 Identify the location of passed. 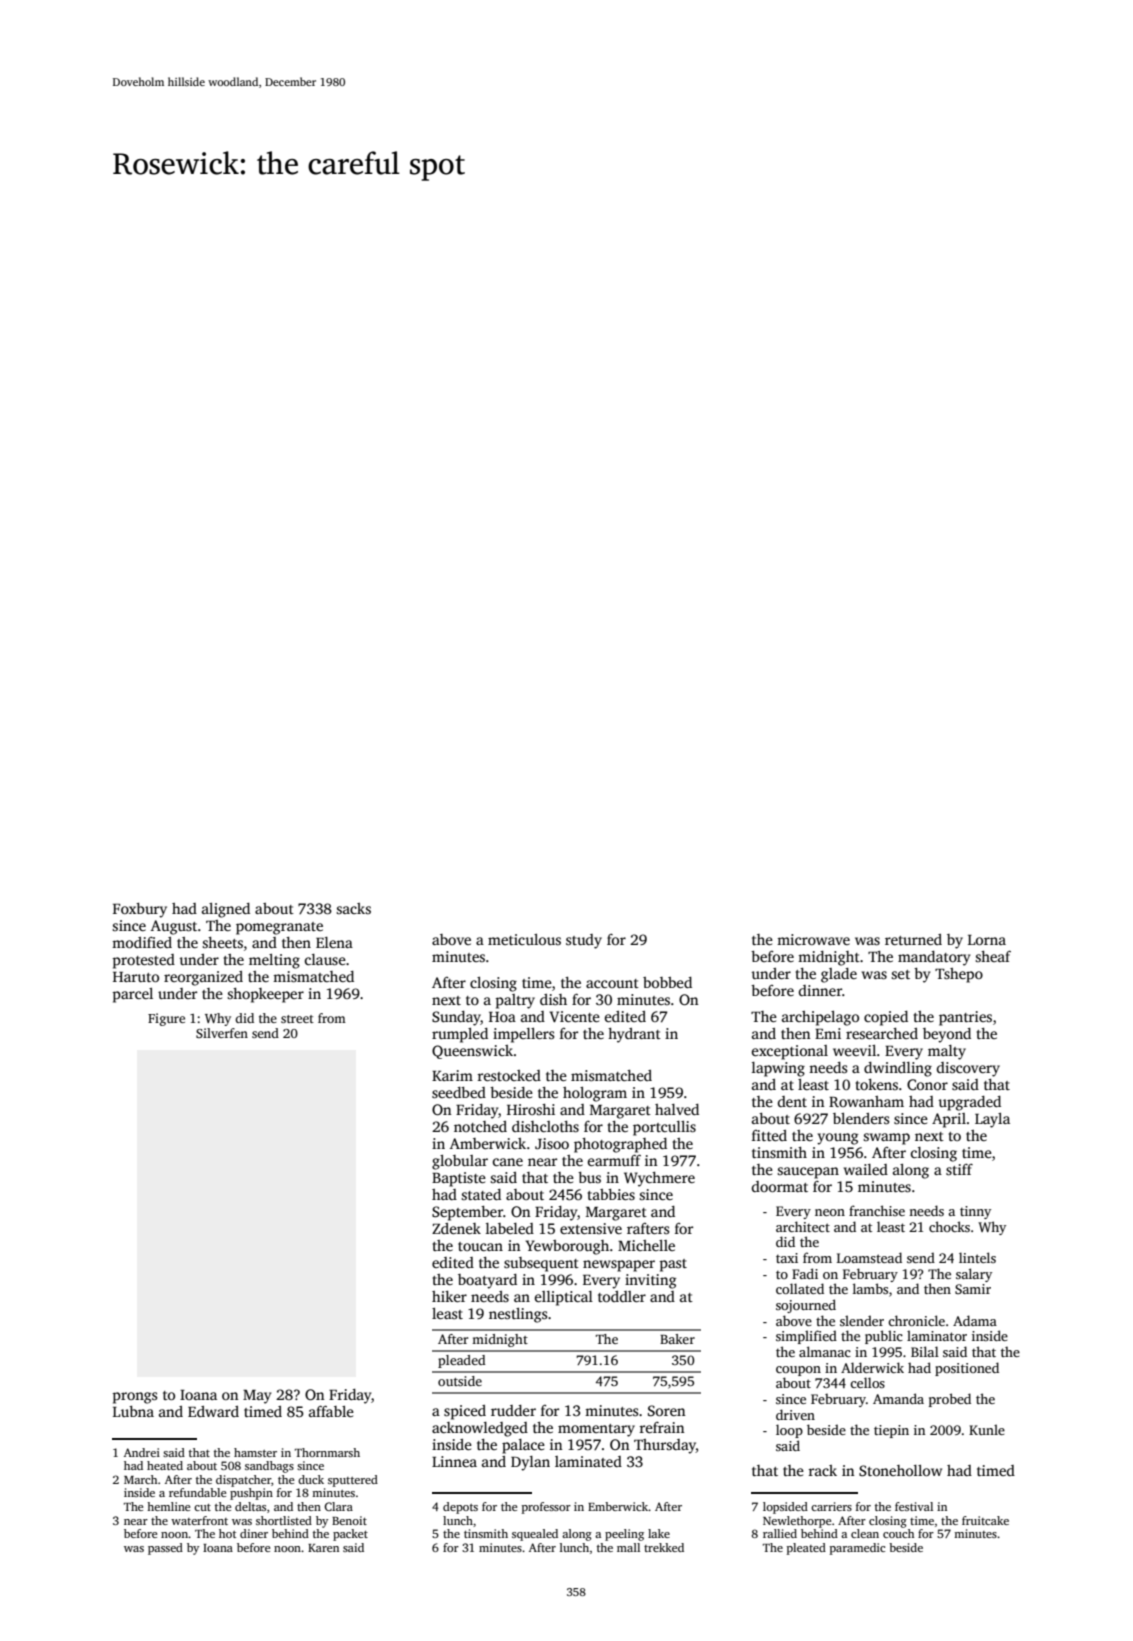
(165, 1549).
